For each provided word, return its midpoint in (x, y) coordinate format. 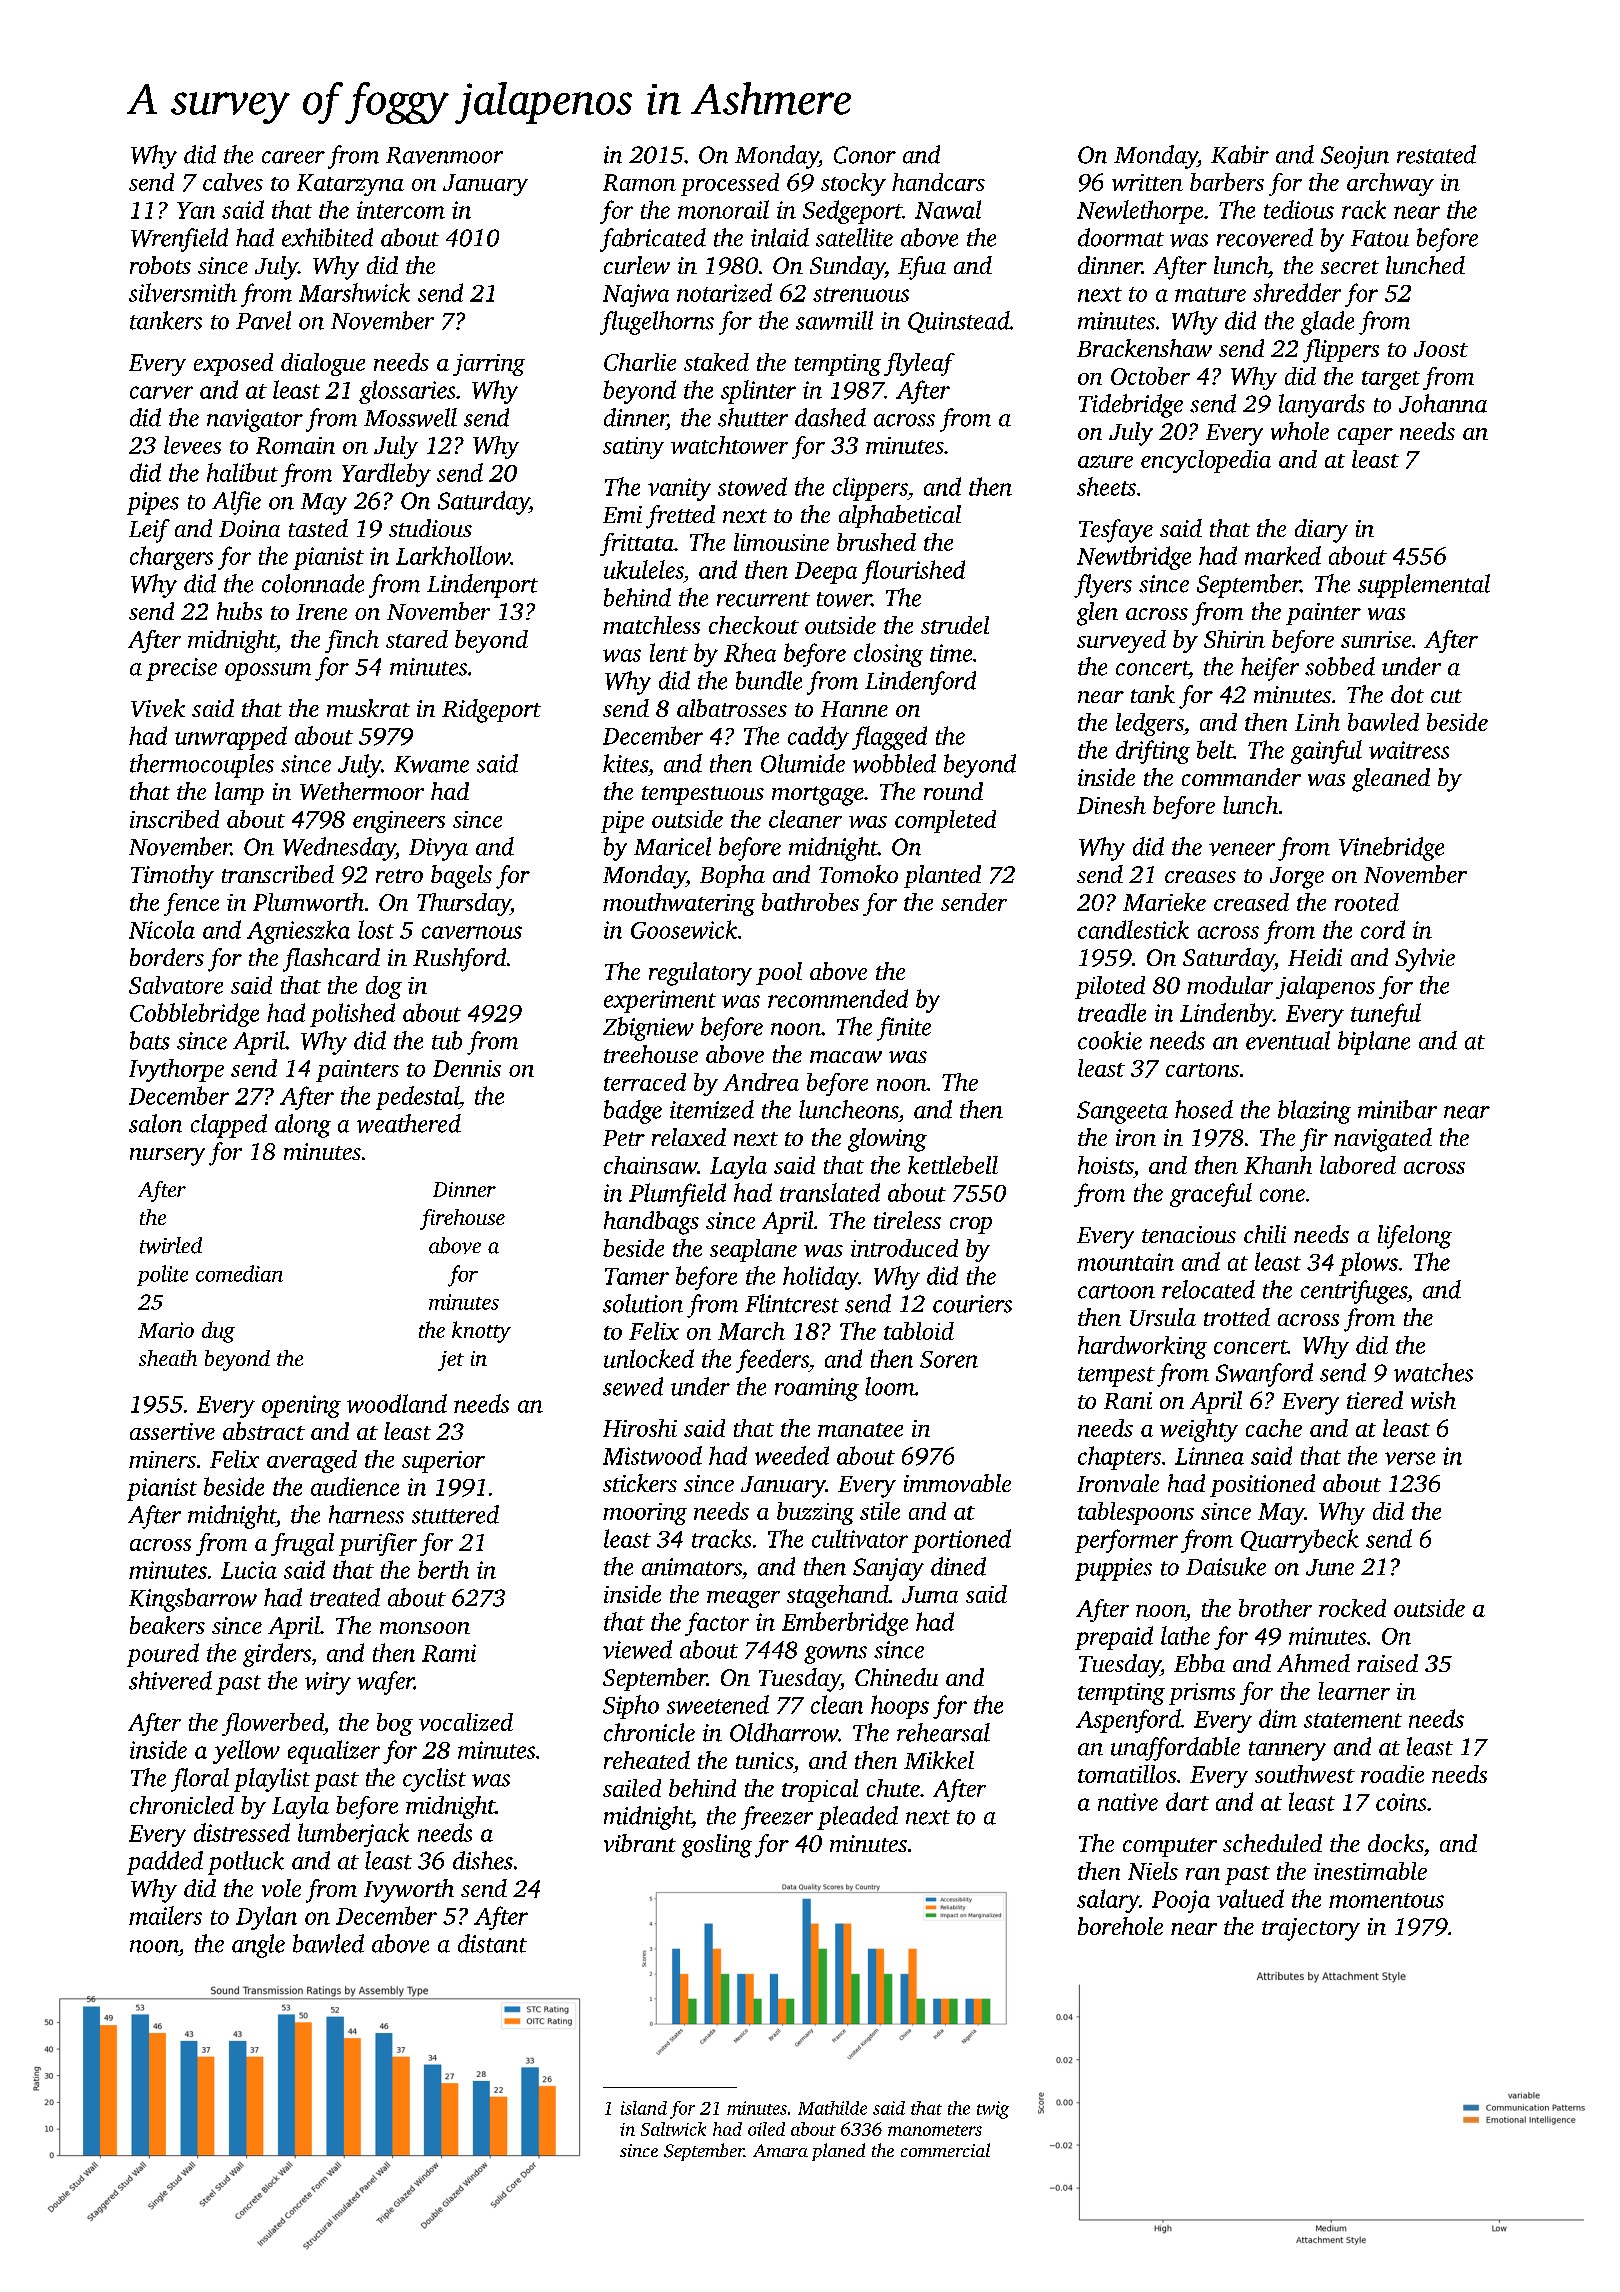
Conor (865, 155)
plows (1368, 1264)
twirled (171, 1245)
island (644, 2108)
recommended (838, 998)
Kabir (1240, 154)
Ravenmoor (444, 155)
